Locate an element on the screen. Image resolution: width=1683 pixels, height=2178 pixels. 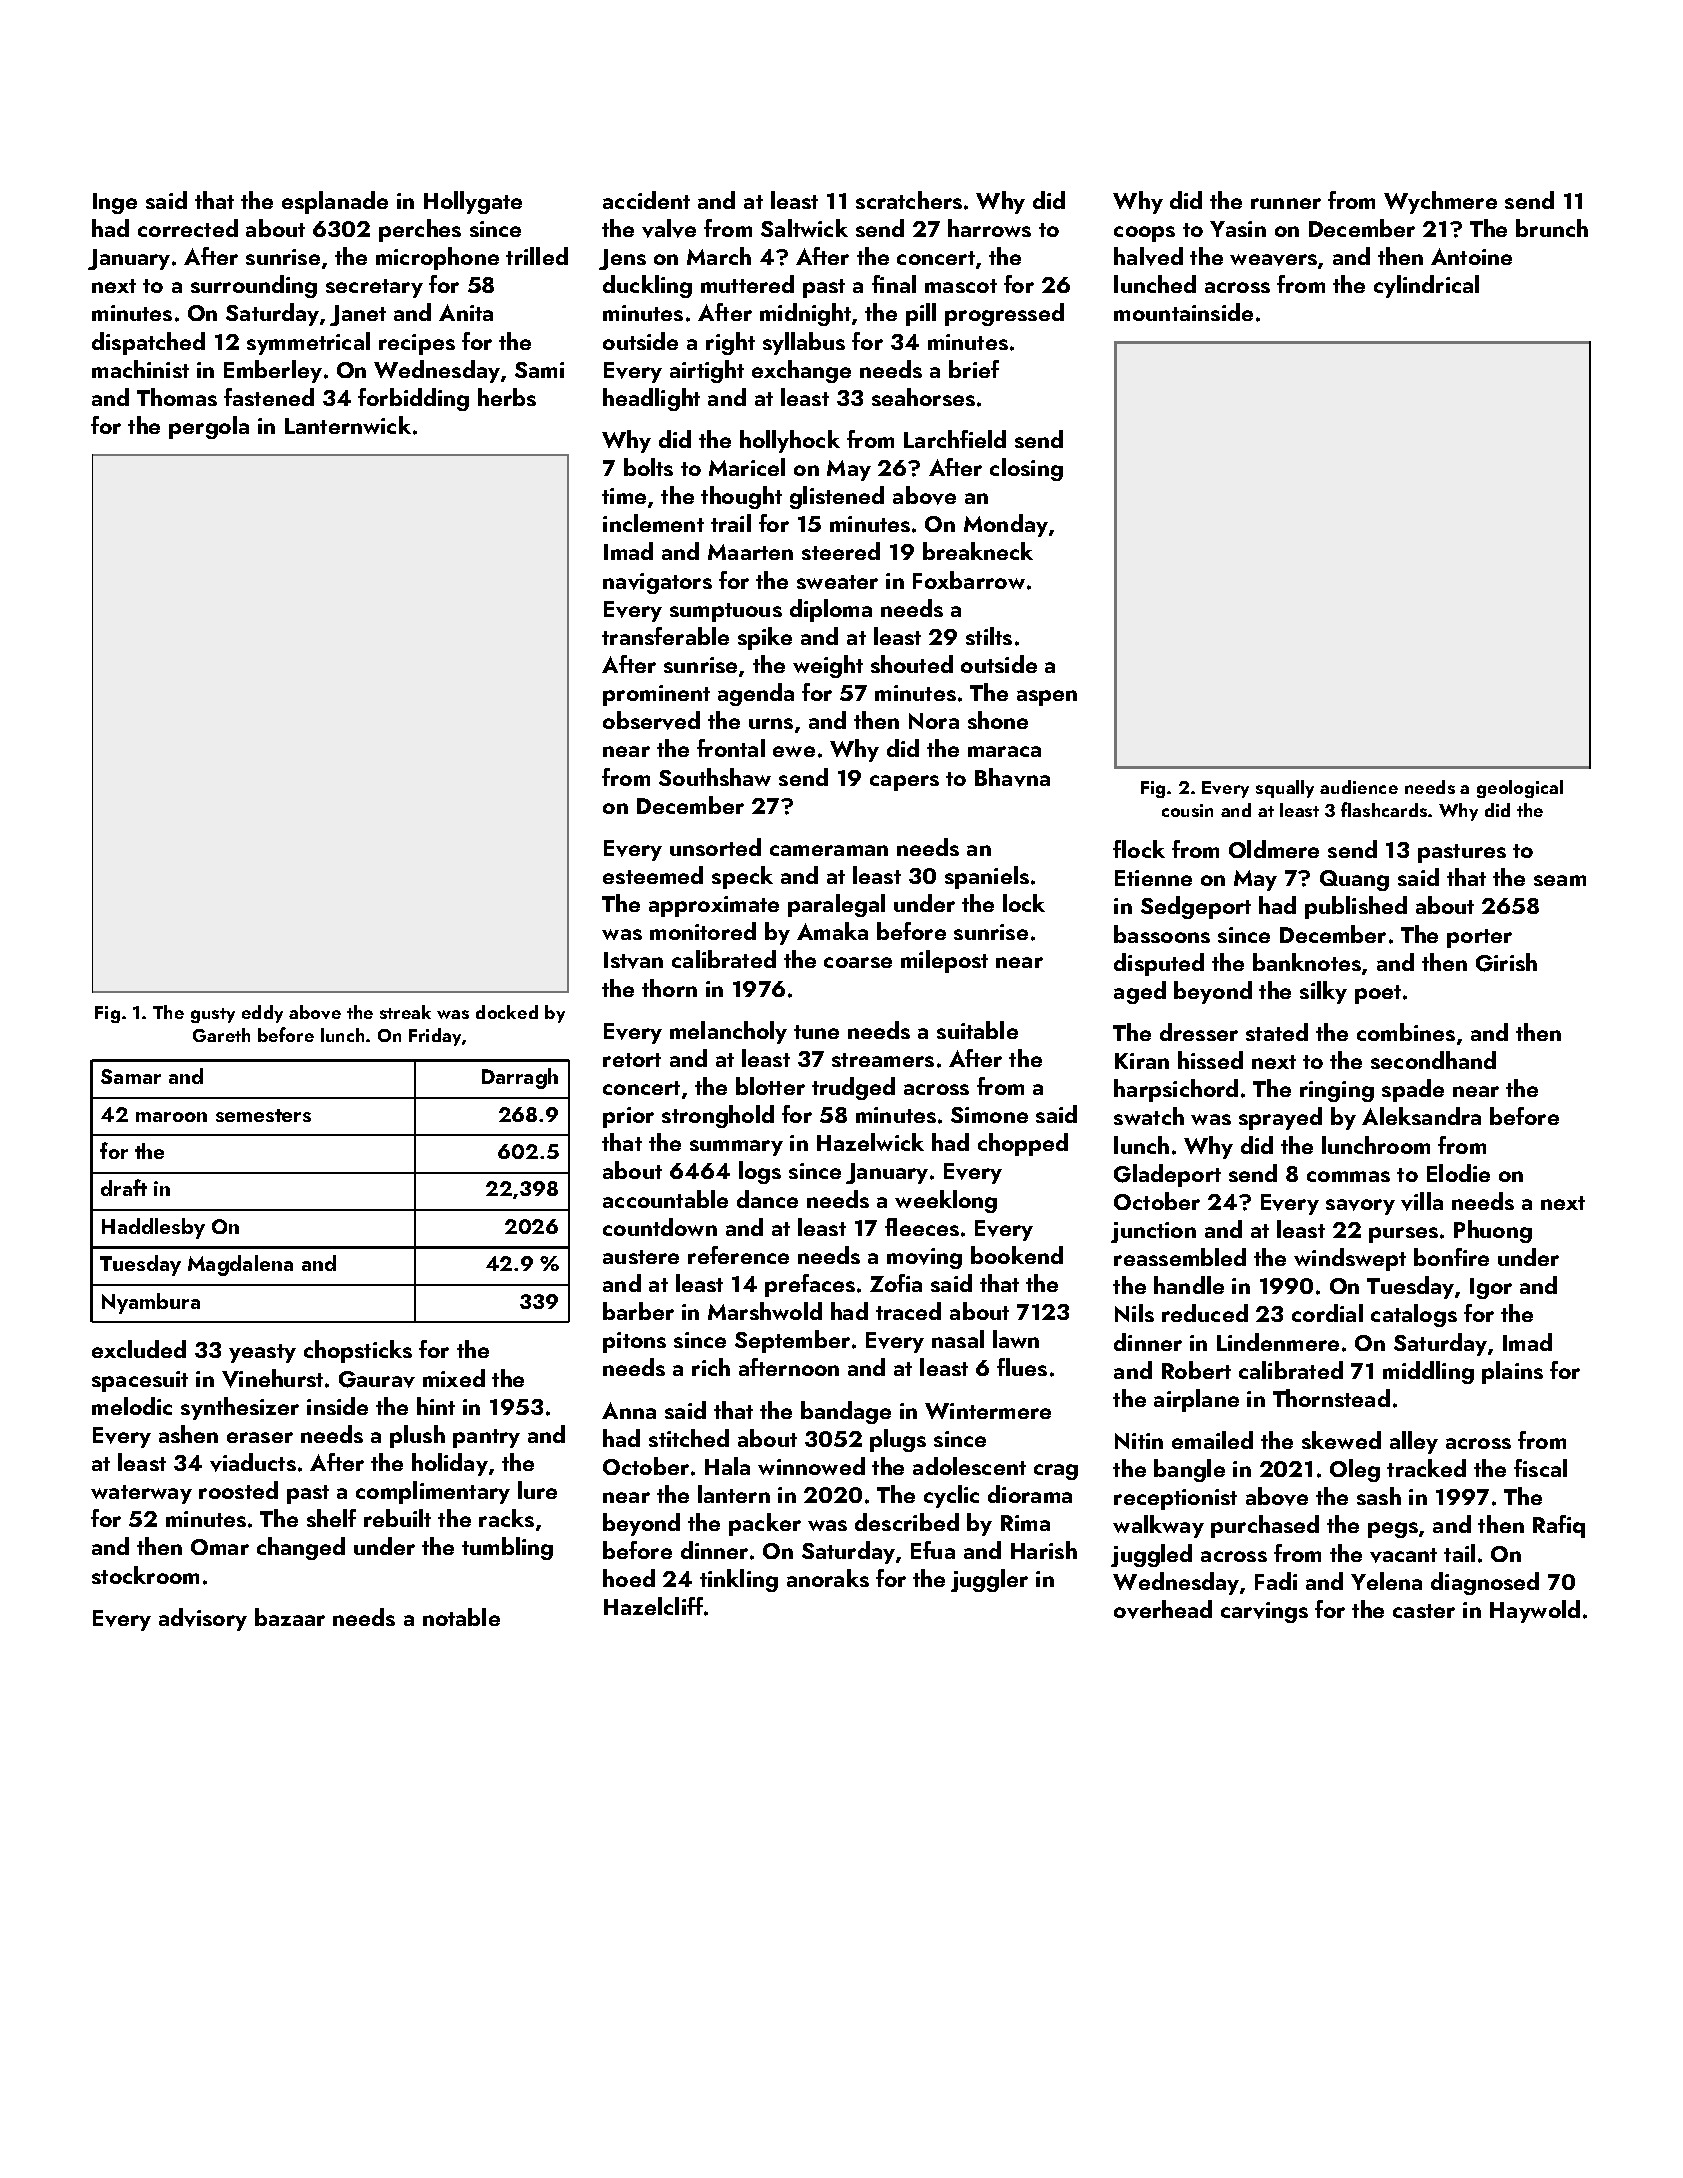
scratchers is located at coordinates (909, 200).
